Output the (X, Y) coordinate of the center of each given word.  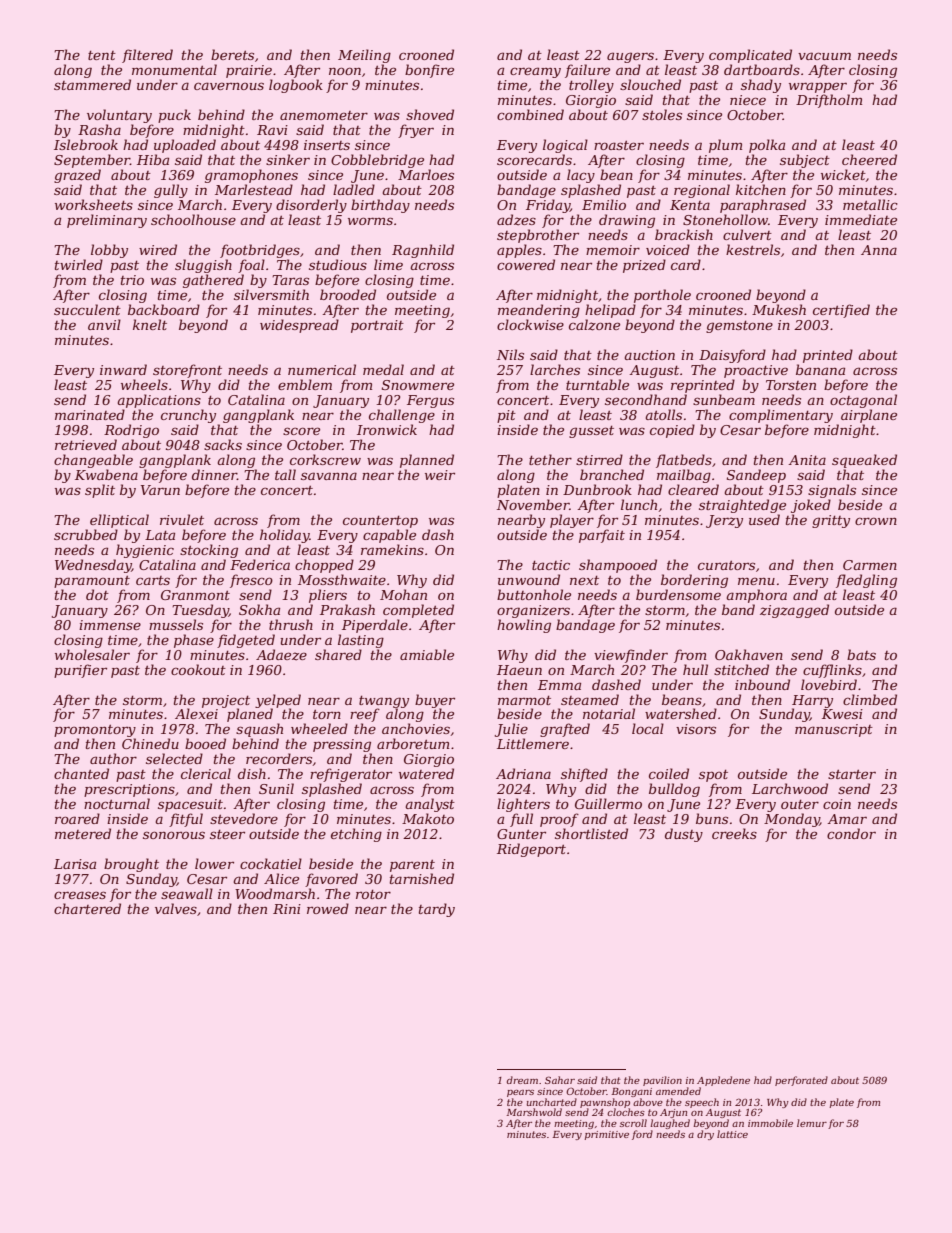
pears (520, 1093)
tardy (437, 910)
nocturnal (117, 803)
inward (123, 369)
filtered (147, 56)
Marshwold (534, 1112)
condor (851, 833)
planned (427, 461)
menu (756, 581)
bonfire (429, 71)
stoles (662, 114)
